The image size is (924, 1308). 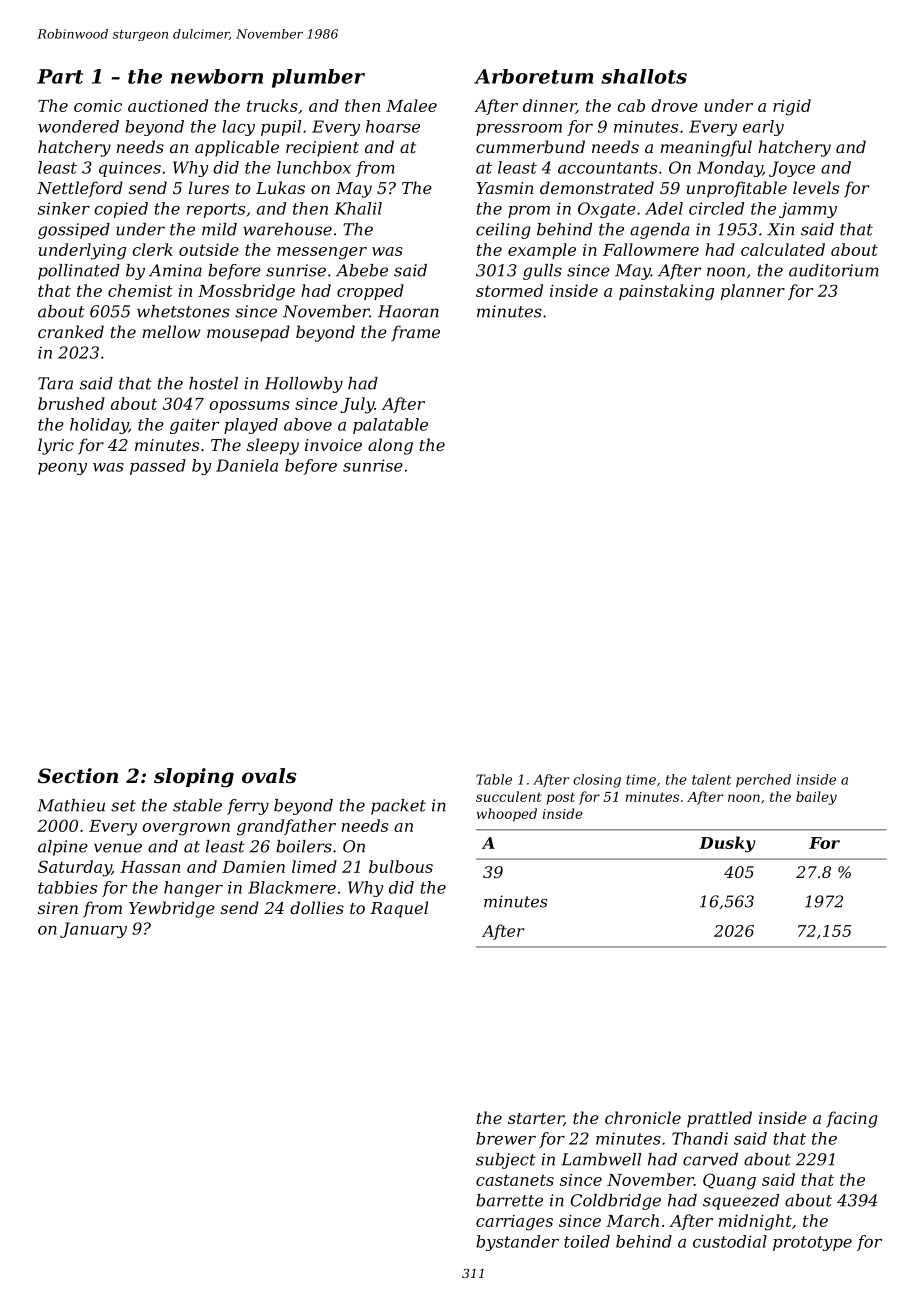 What do you see at coordinates (517, 1243) in the image?
I see `bystander` at bounding box center [517, 1243].
